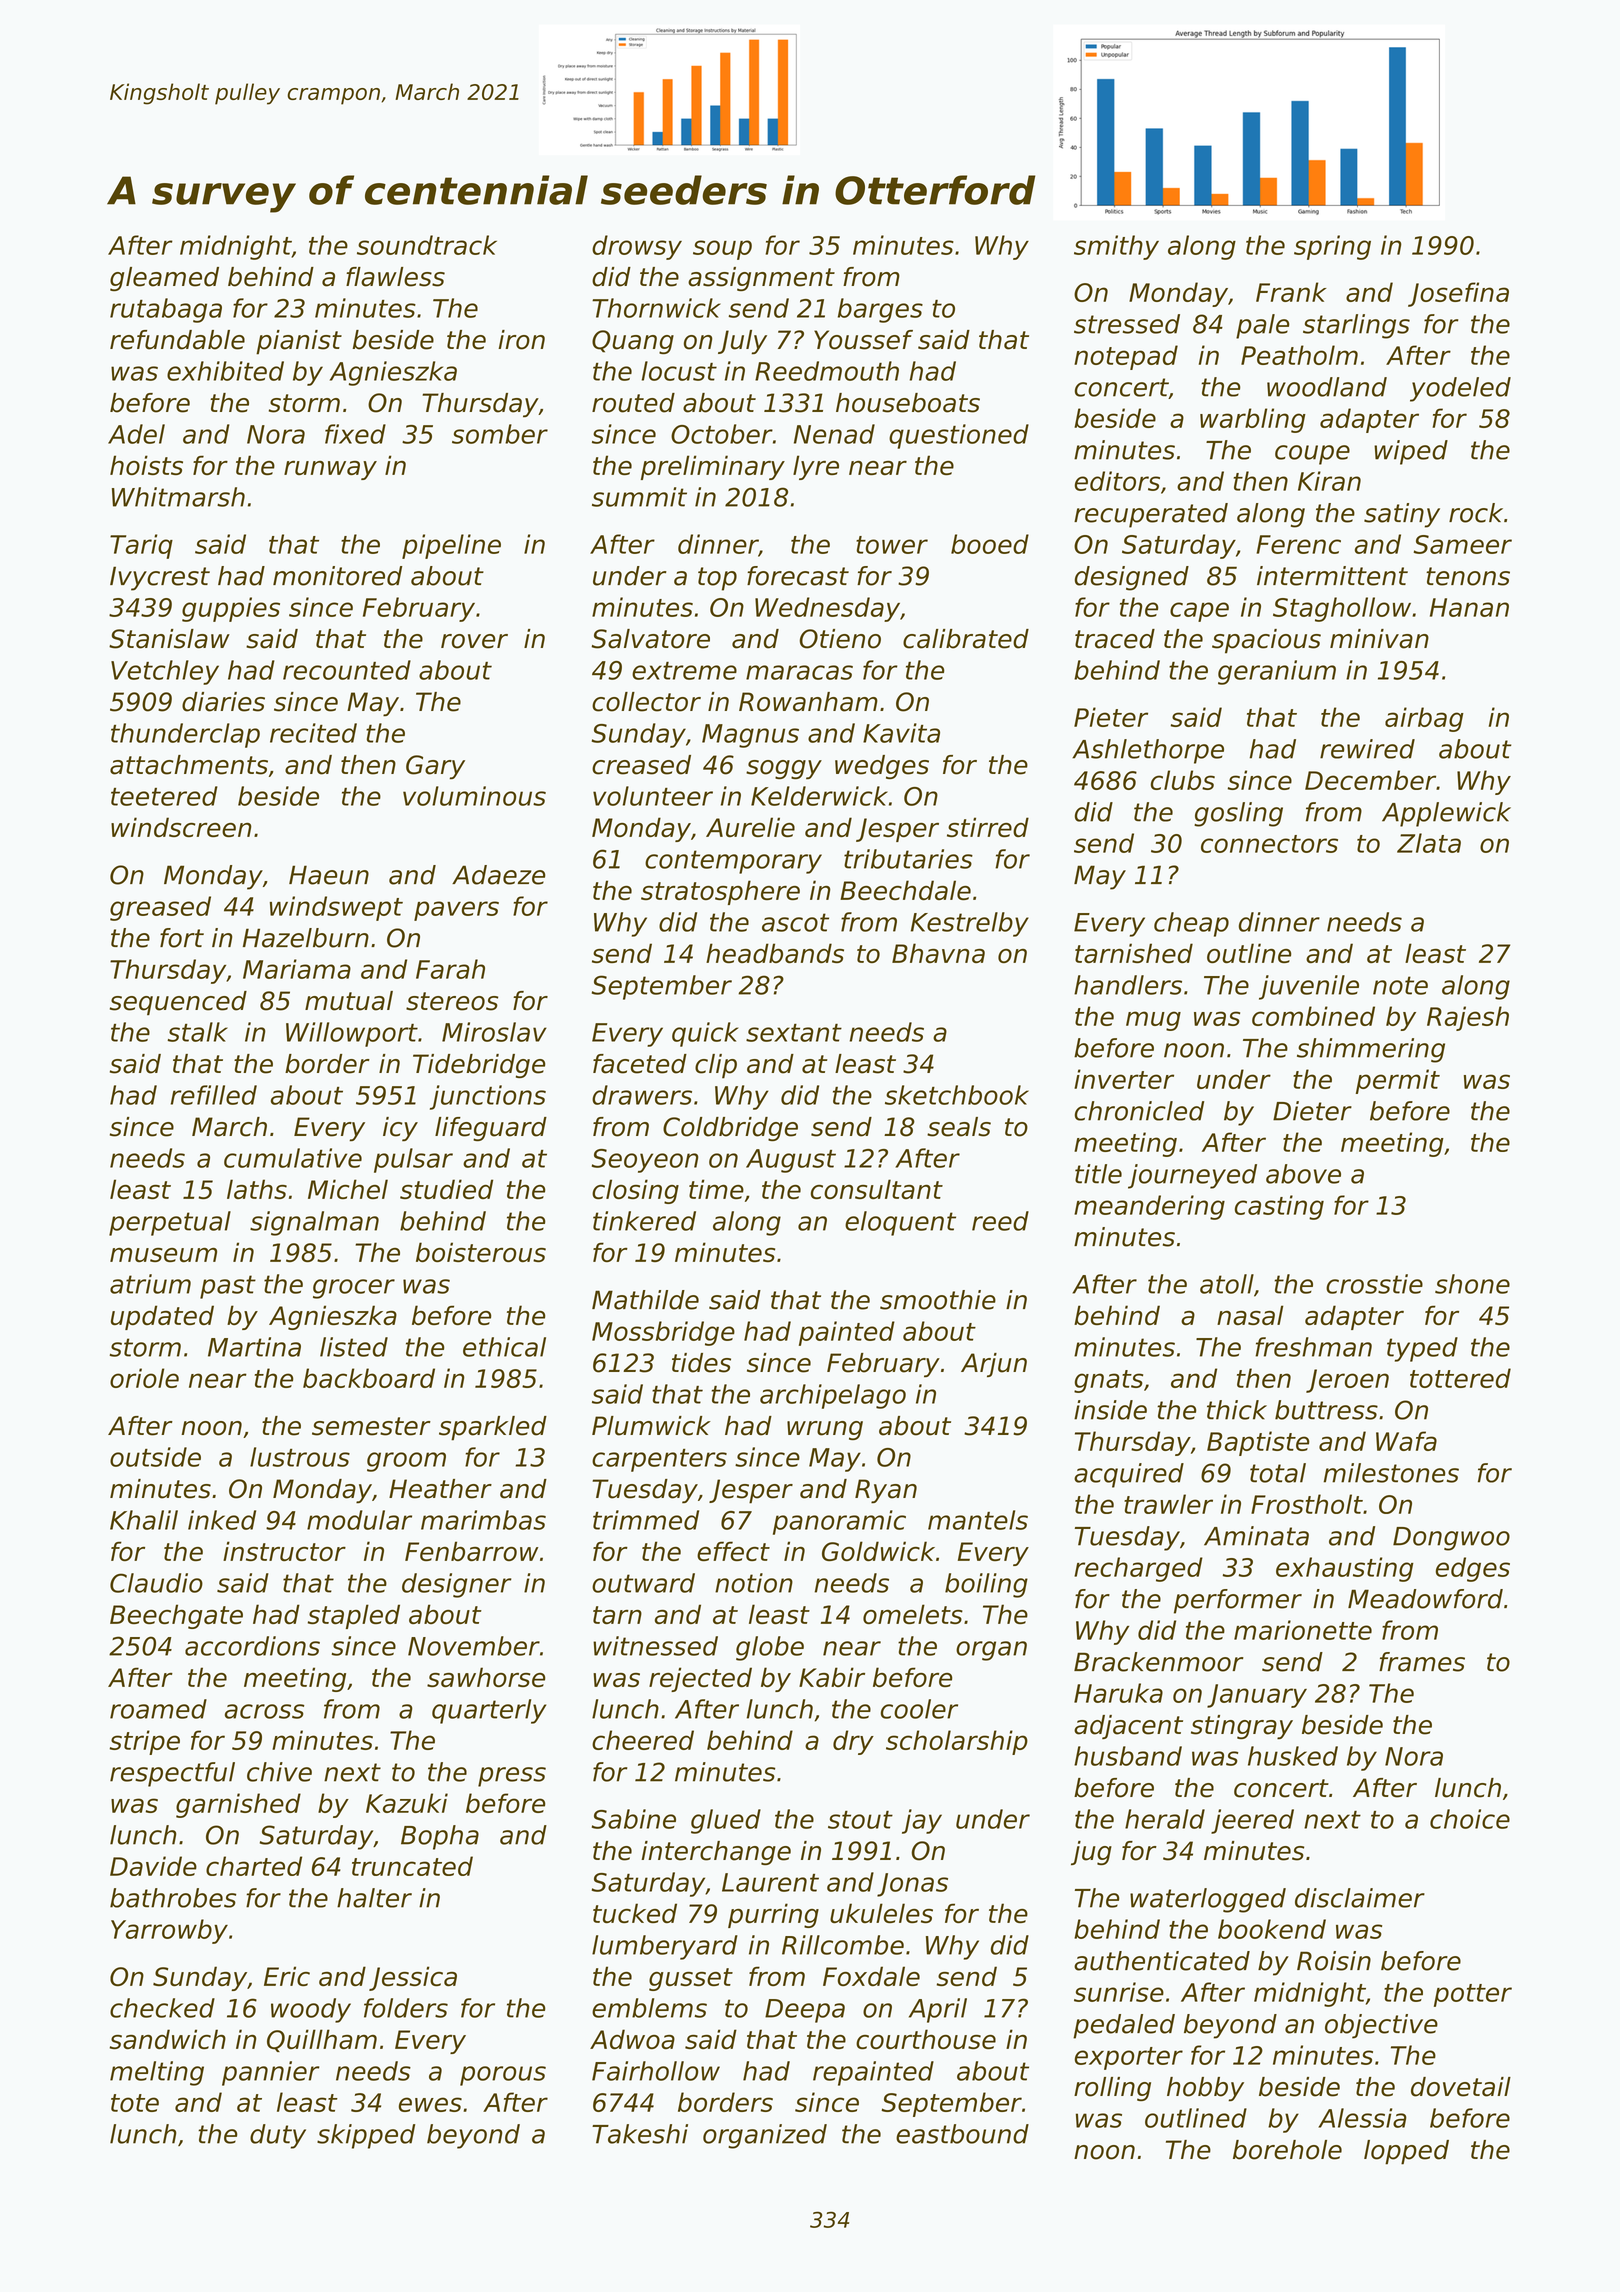 Image resolution: width=1620 pixels, height=2292 pixels. What do you see at coordinates (637, 247) in the screenshot?
I see `drowsy` at bounding box center [637, 247].
